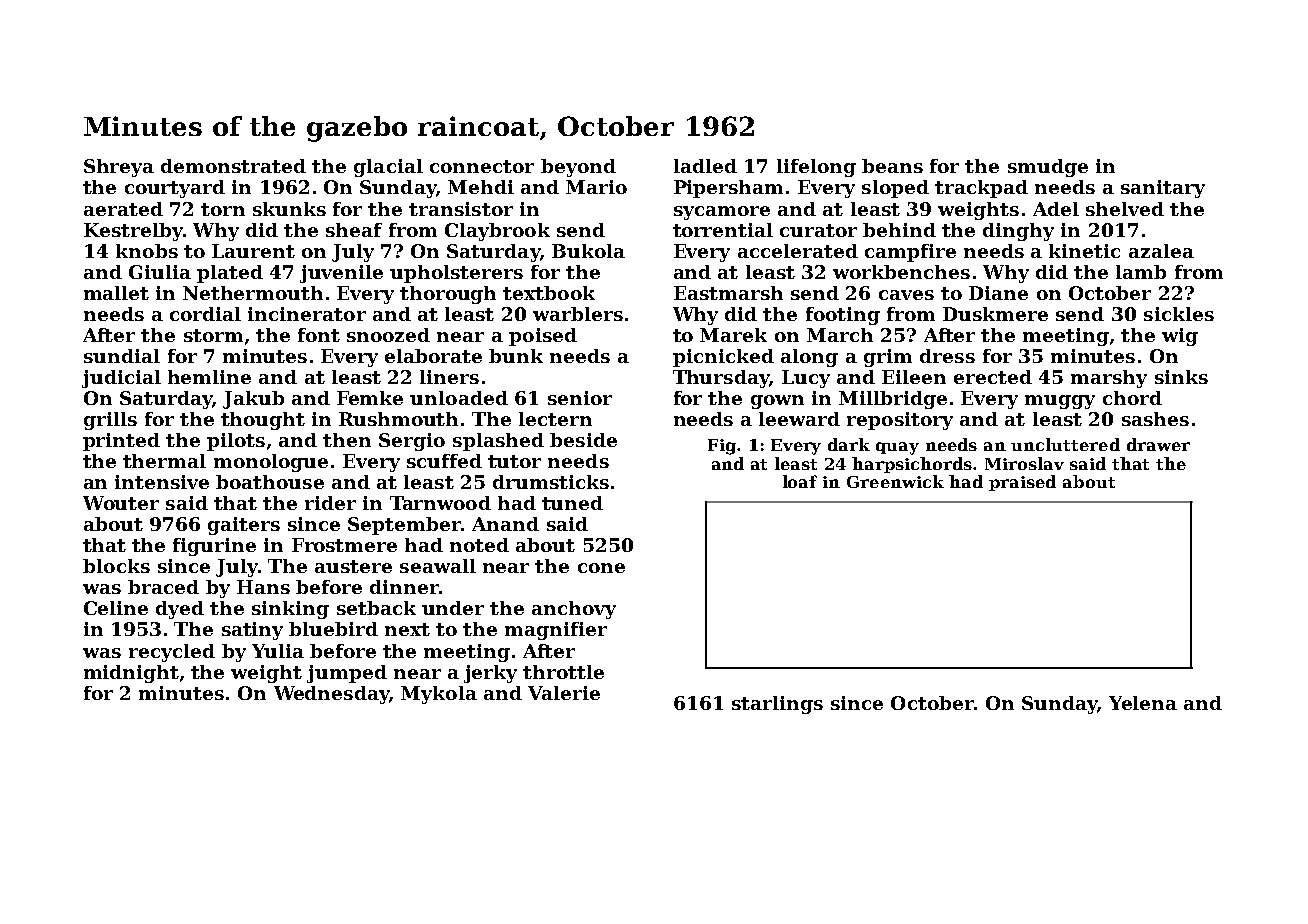 The width and height of the screenshot is (1308, 924). Describe the element at coordinates (131, 674) in the screenshot. I see `midnight` at that location.
